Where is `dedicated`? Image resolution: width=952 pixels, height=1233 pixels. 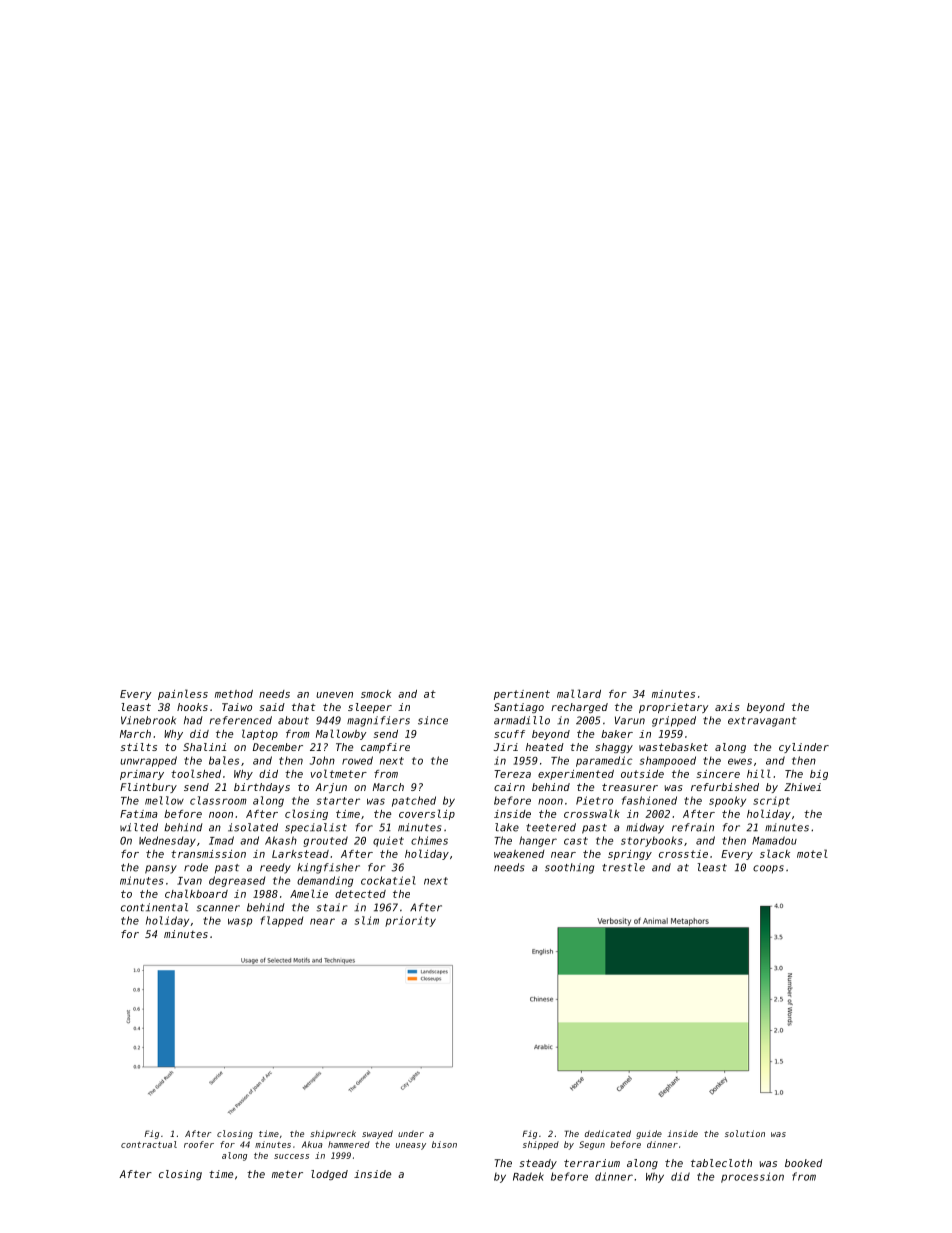
dedicated is located at coordinates (608, 1133).
